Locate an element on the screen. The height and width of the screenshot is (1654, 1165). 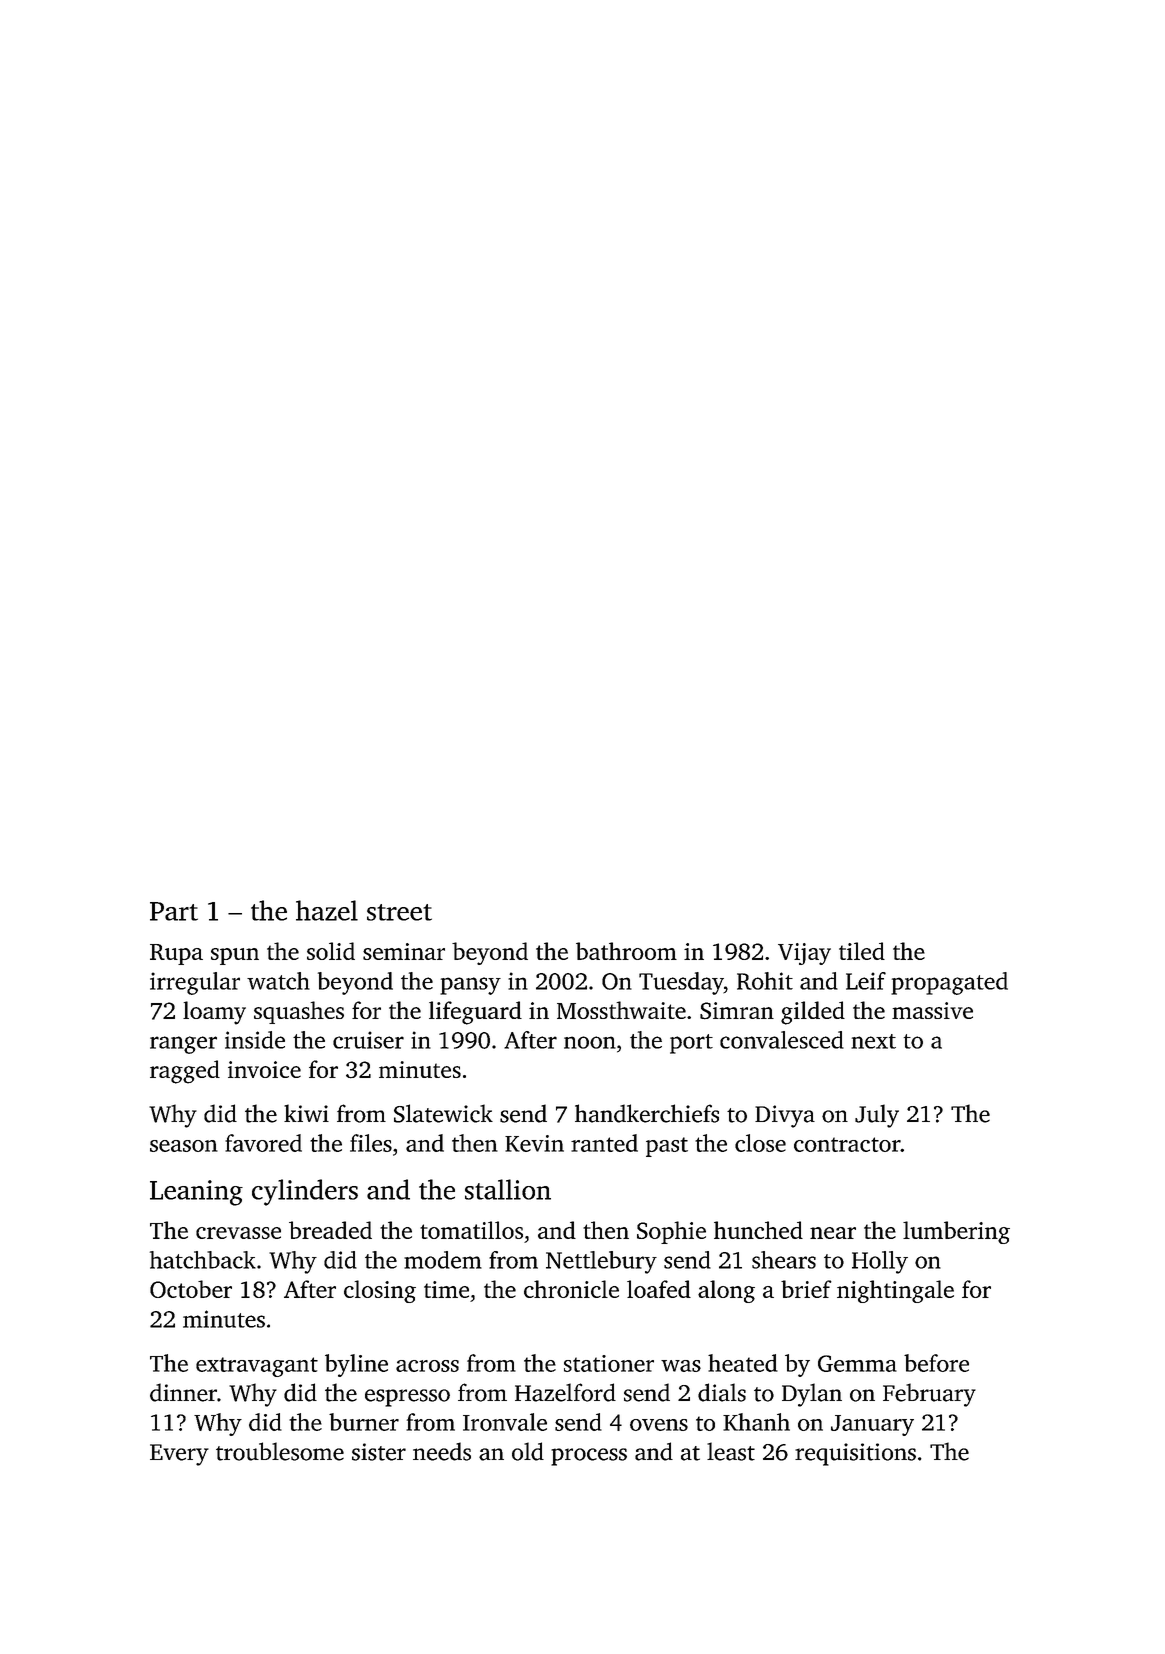
troublesome is located at coordinates (280, 1451).
